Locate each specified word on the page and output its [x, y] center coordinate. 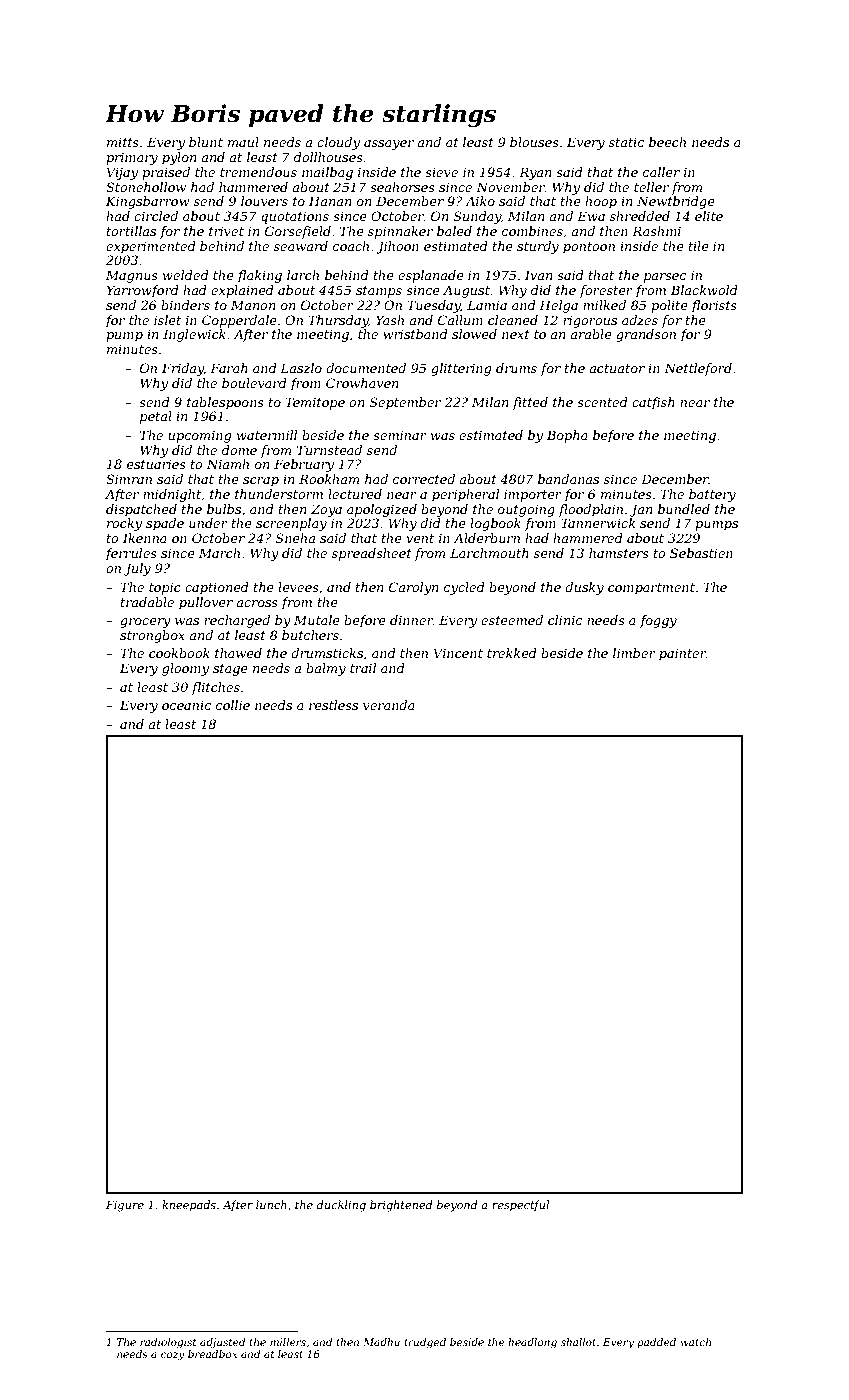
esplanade [431, 276]
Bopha [567, 436]
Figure [125, 1206]
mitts [123, 142]
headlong [532, 1343]
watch [696, 1342]
